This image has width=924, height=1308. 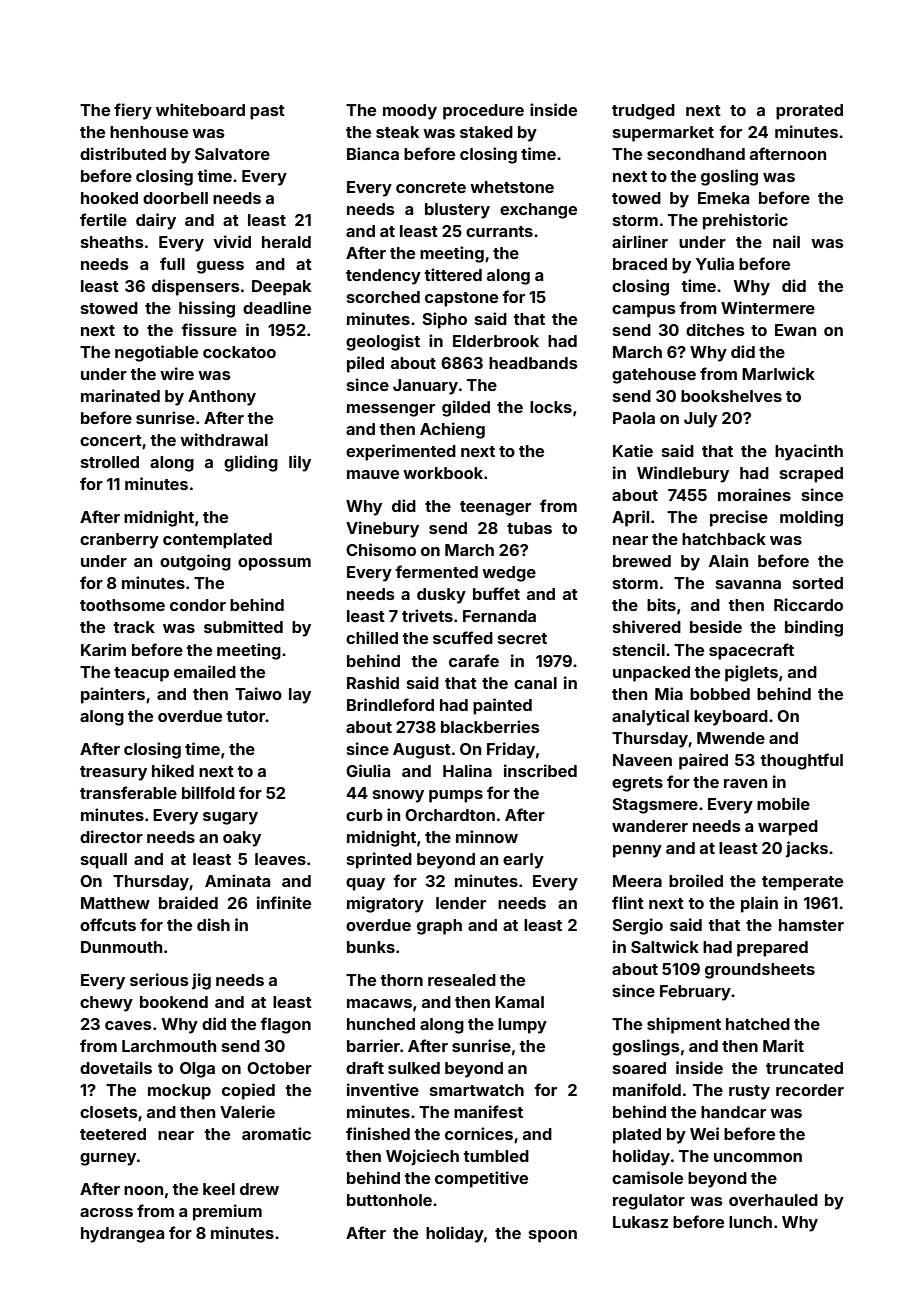 I want to click on April, so click(x=630, y=518).
